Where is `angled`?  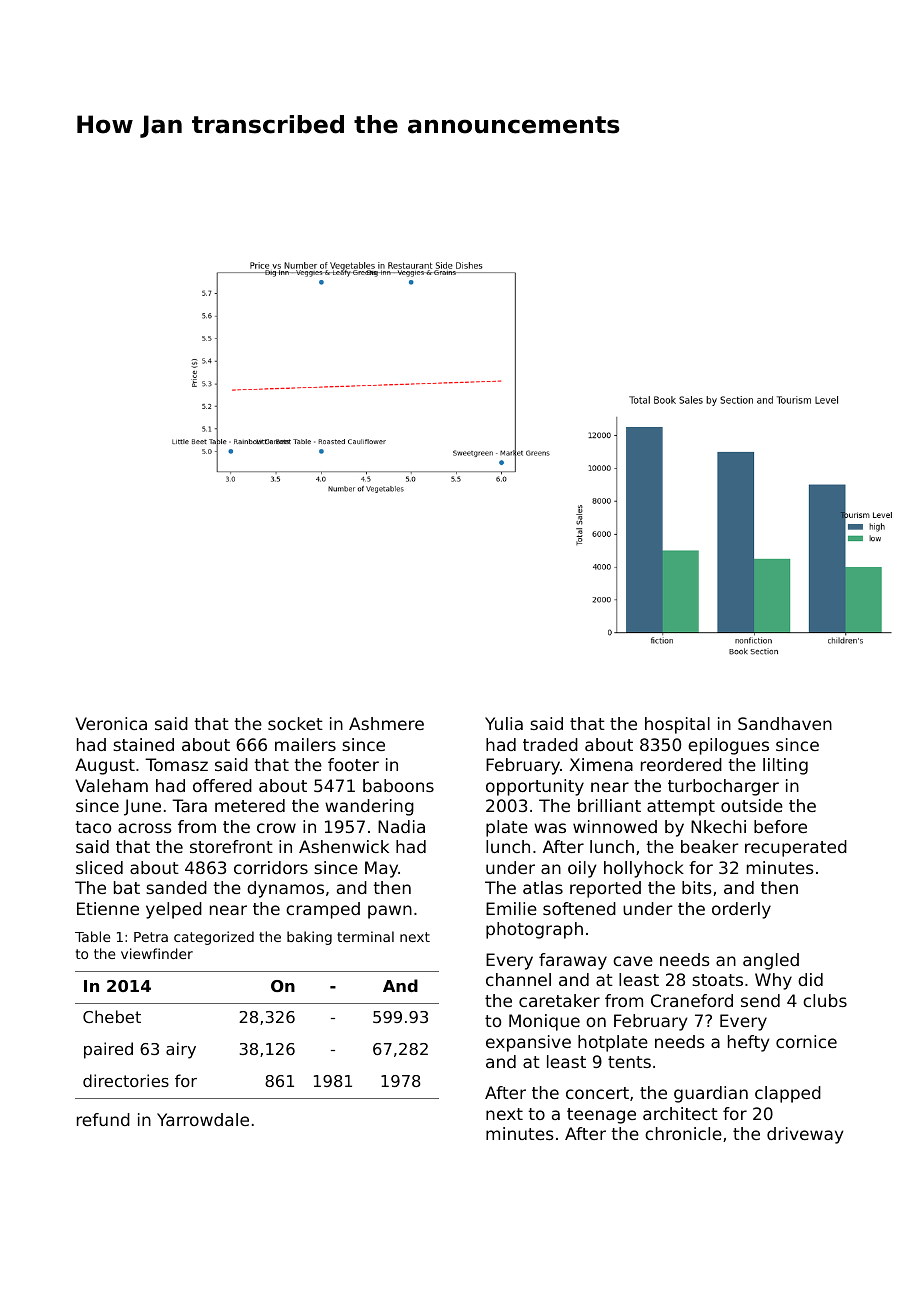
angled is located at coordinates (771, 961).
